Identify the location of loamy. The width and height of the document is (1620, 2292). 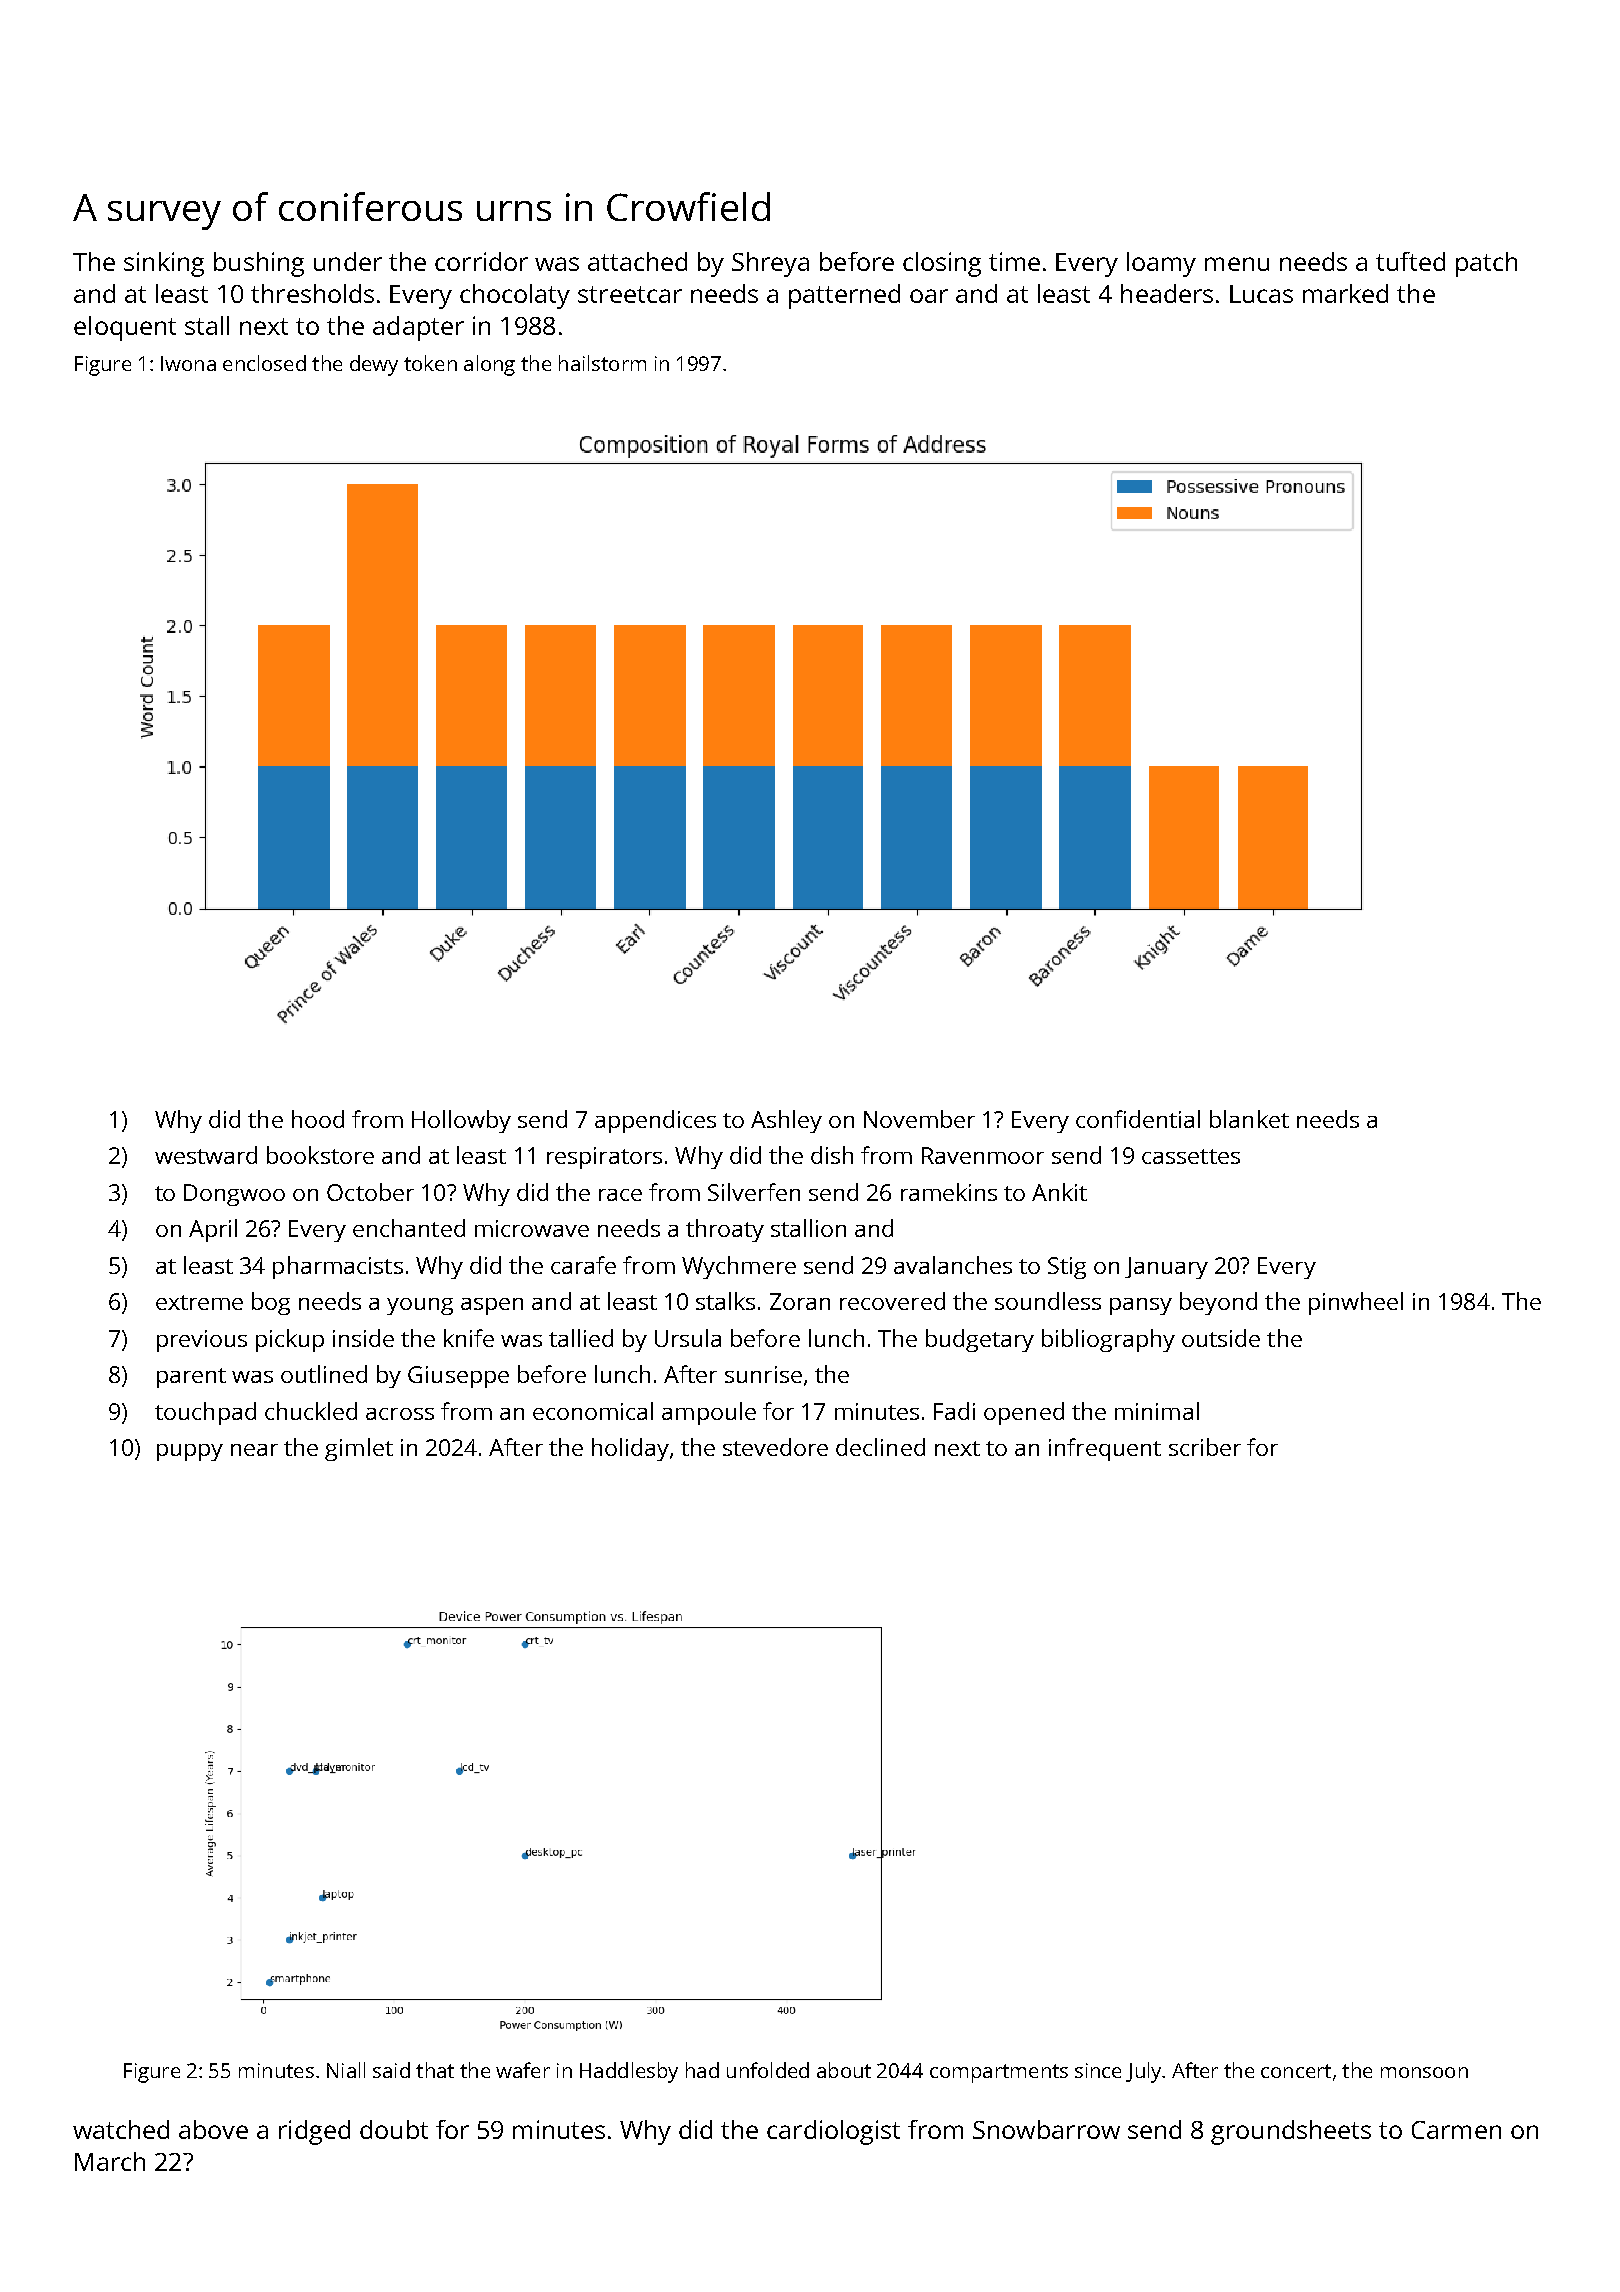
(1161, 264).
